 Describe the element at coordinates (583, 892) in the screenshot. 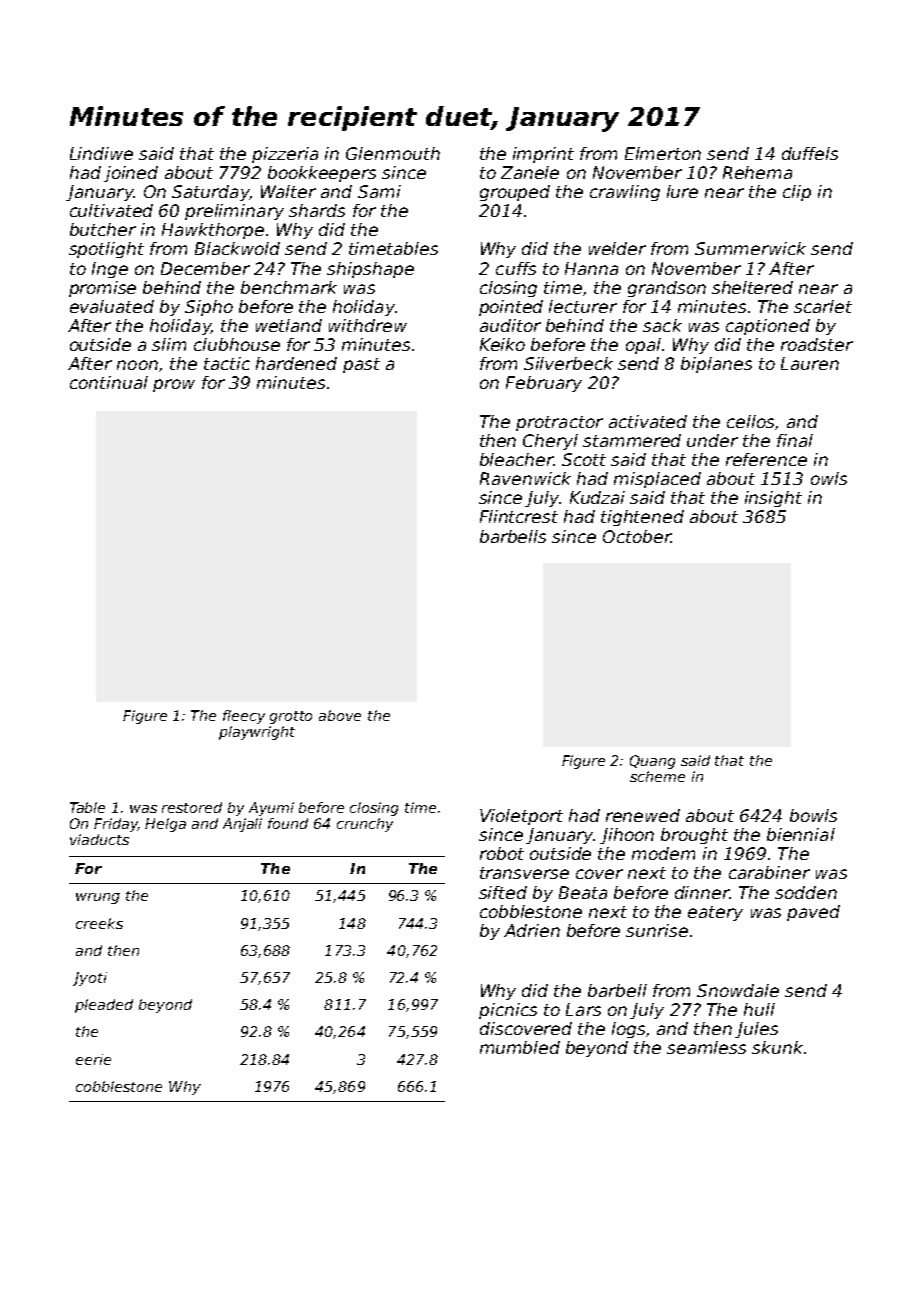

I see `Beata` at that location.
